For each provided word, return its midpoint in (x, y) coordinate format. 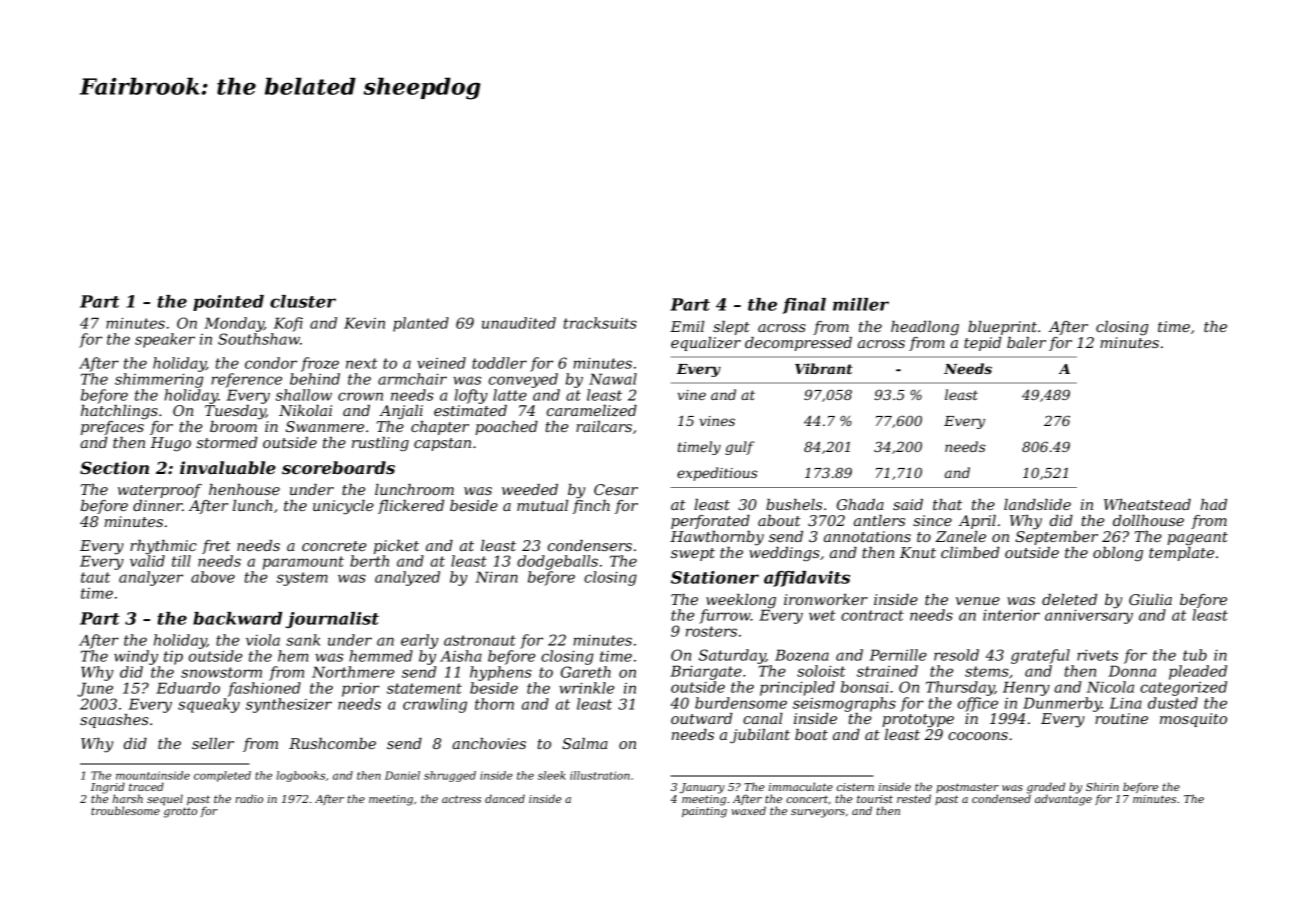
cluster (303, 301)
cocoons (978, 736)
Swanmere (325, 426)
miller (861, 304)
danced (505, 798)
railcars (604, 426)
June (95, 689)
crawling (435, 705)
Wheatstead (1147, 504)
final (804, 306)
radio (249, 798)
